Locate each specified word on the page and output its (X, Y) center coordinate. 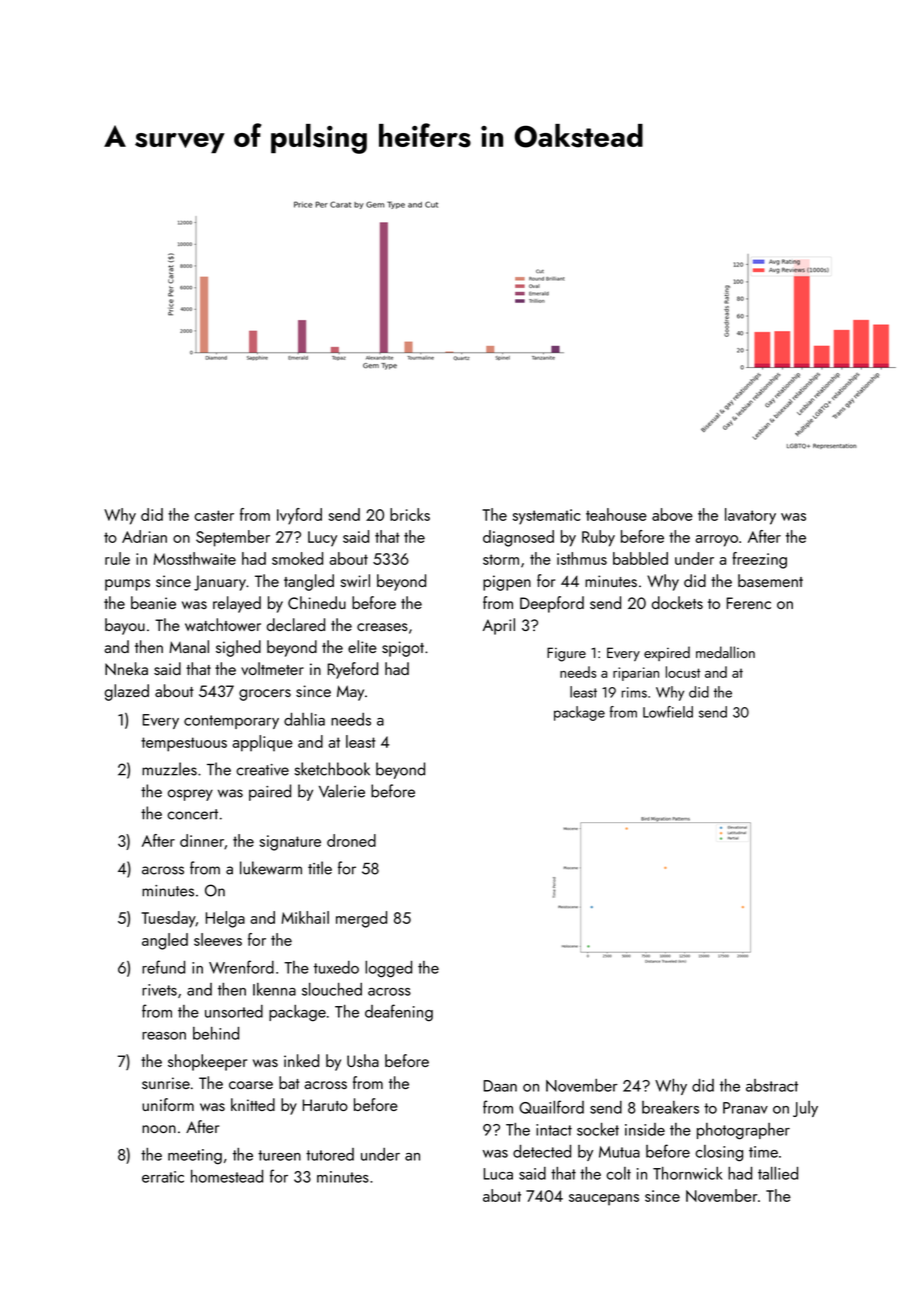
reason (164, 1036)
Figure (566, 654)
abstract (772, 1085)
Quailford (551, 1107)
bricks (410, 514)
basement (770, 580)
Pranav (745, 1108)
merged (361, 919)
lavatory (750, 516)
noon (159, 1129)
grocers (265, 695)
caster (214, 515)
